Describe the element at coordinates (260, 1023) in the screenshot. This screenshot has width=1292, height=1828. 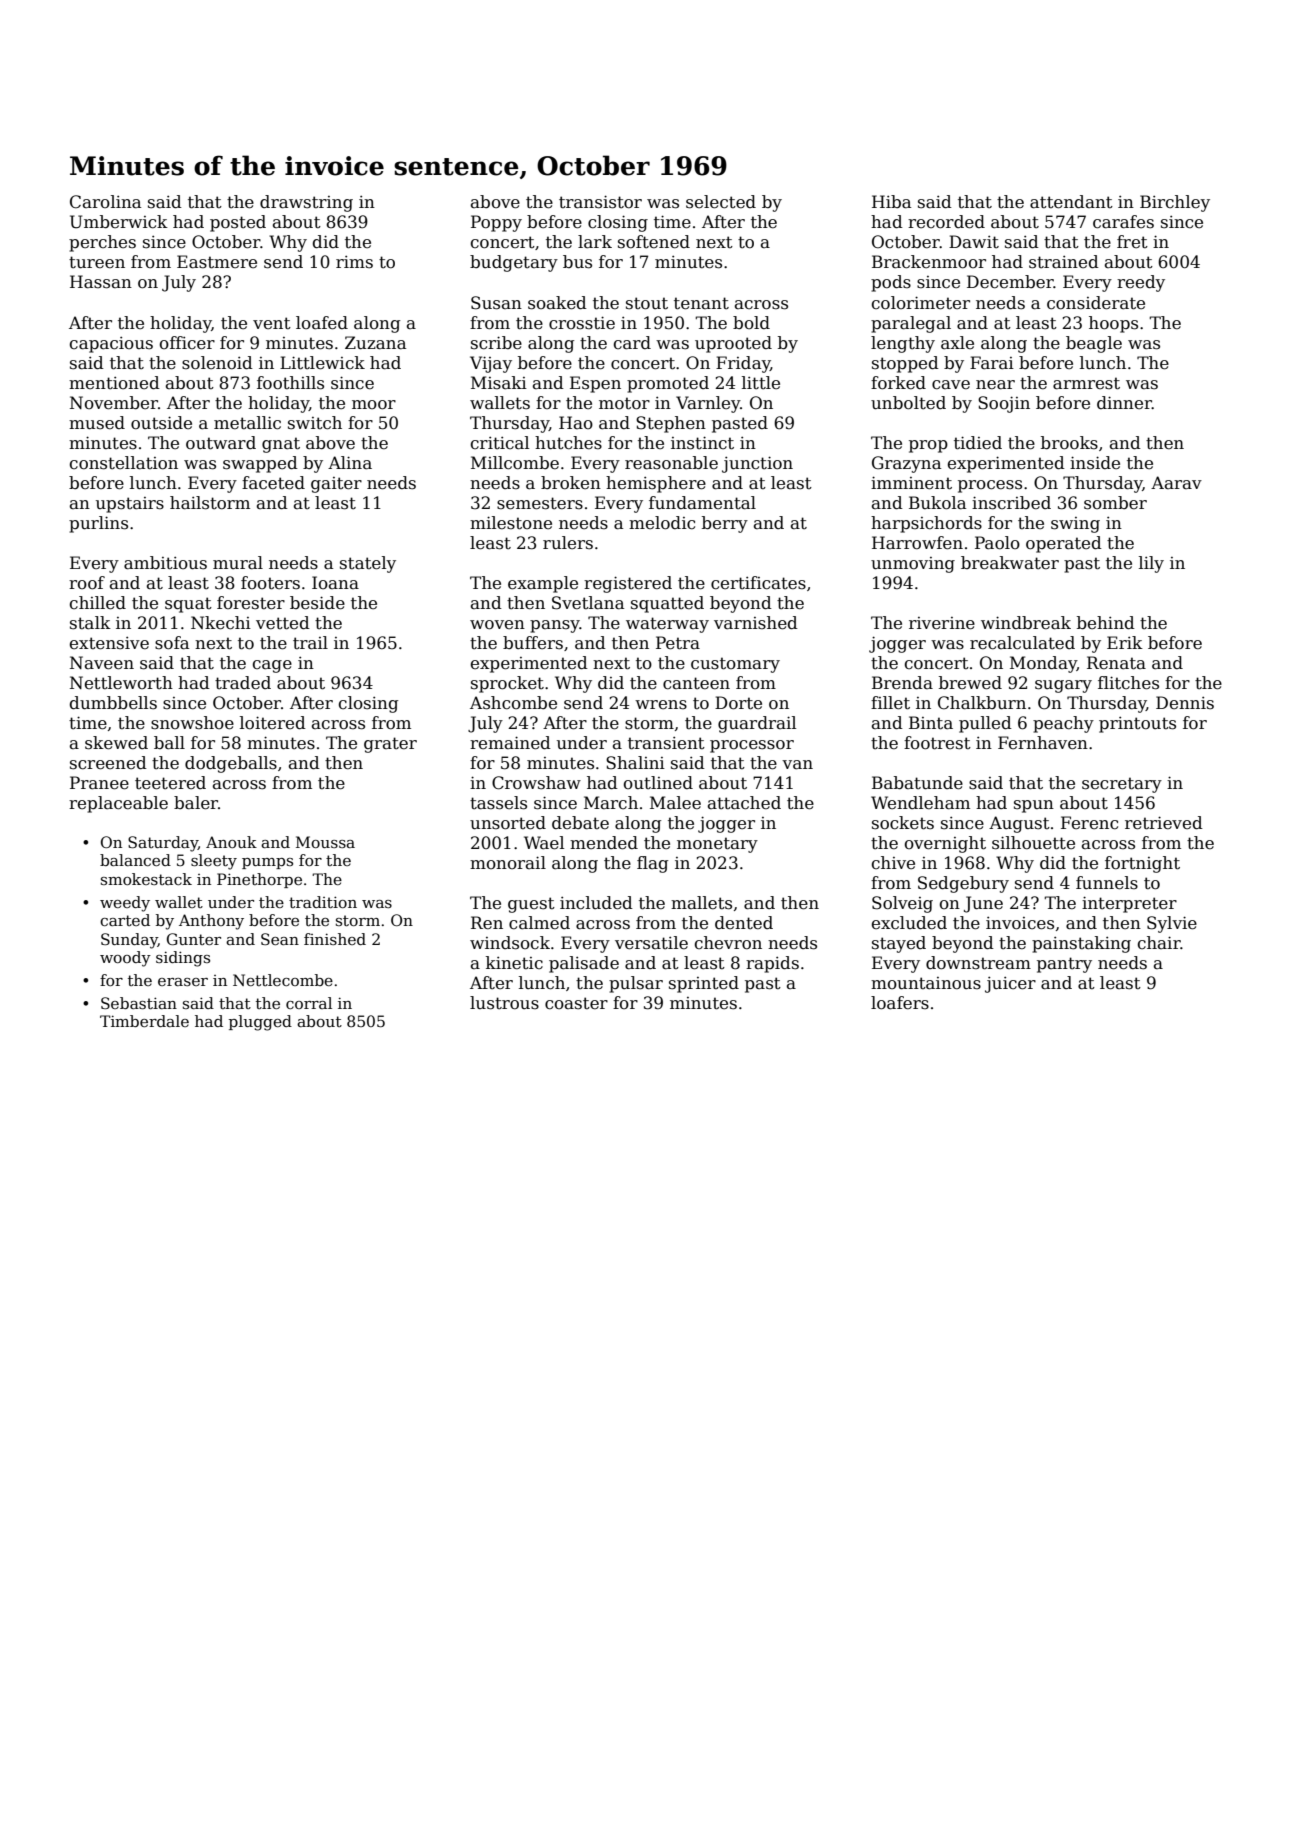
I see `plugged` at that location.
